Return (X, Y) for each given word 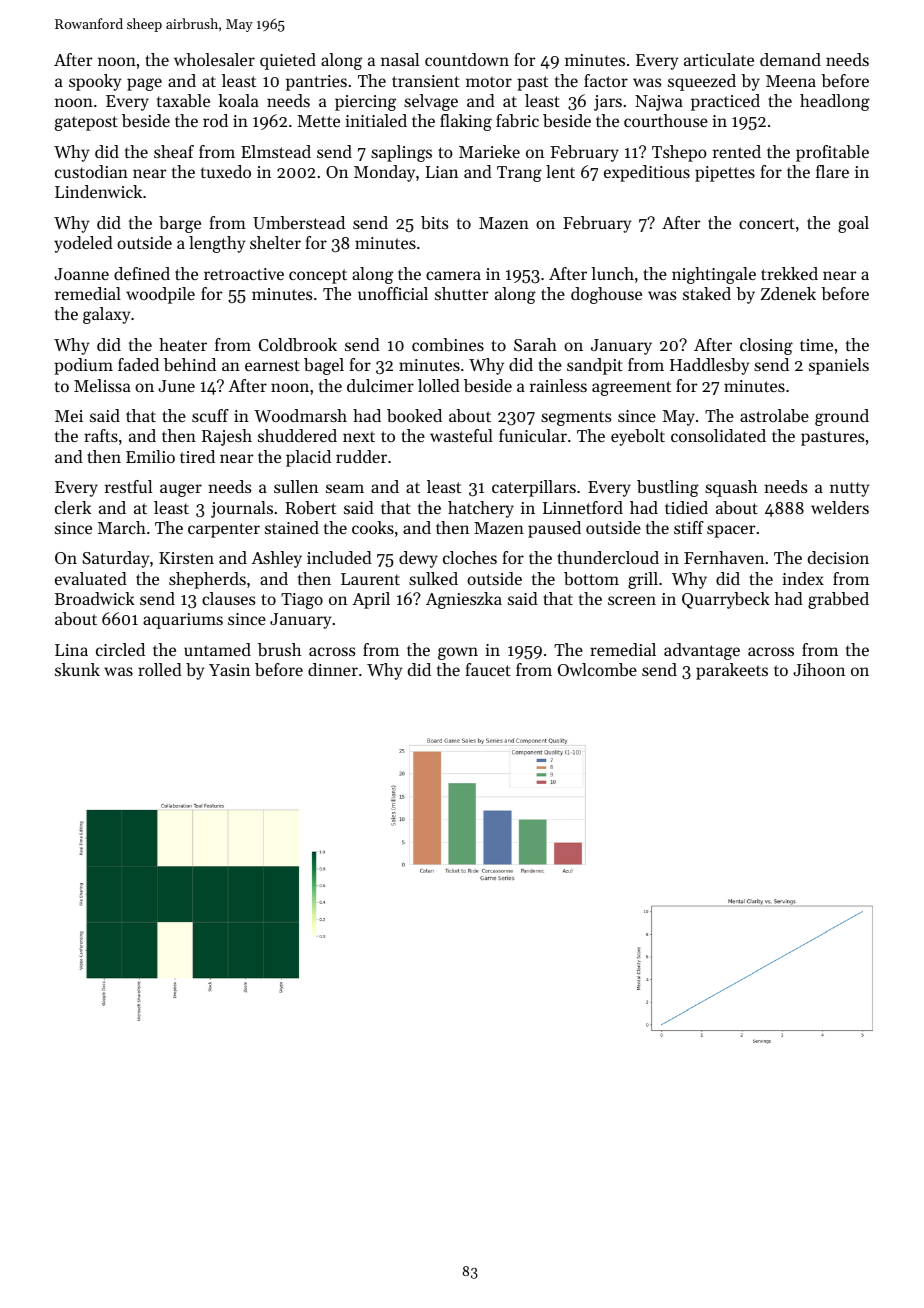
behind (190, 364)
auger (181, 490)
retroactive (244, 274)
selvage (431, 102)
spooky (95, 82)
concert (767, 223)
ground (842, 417)
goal (853, 224)
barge (180, 224)
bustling (668, 488)
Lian (441, 172)
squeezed (702, 82)
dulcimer (380, 385)
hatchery (481, 509)
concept (318, 276)
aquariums (183, 621)
